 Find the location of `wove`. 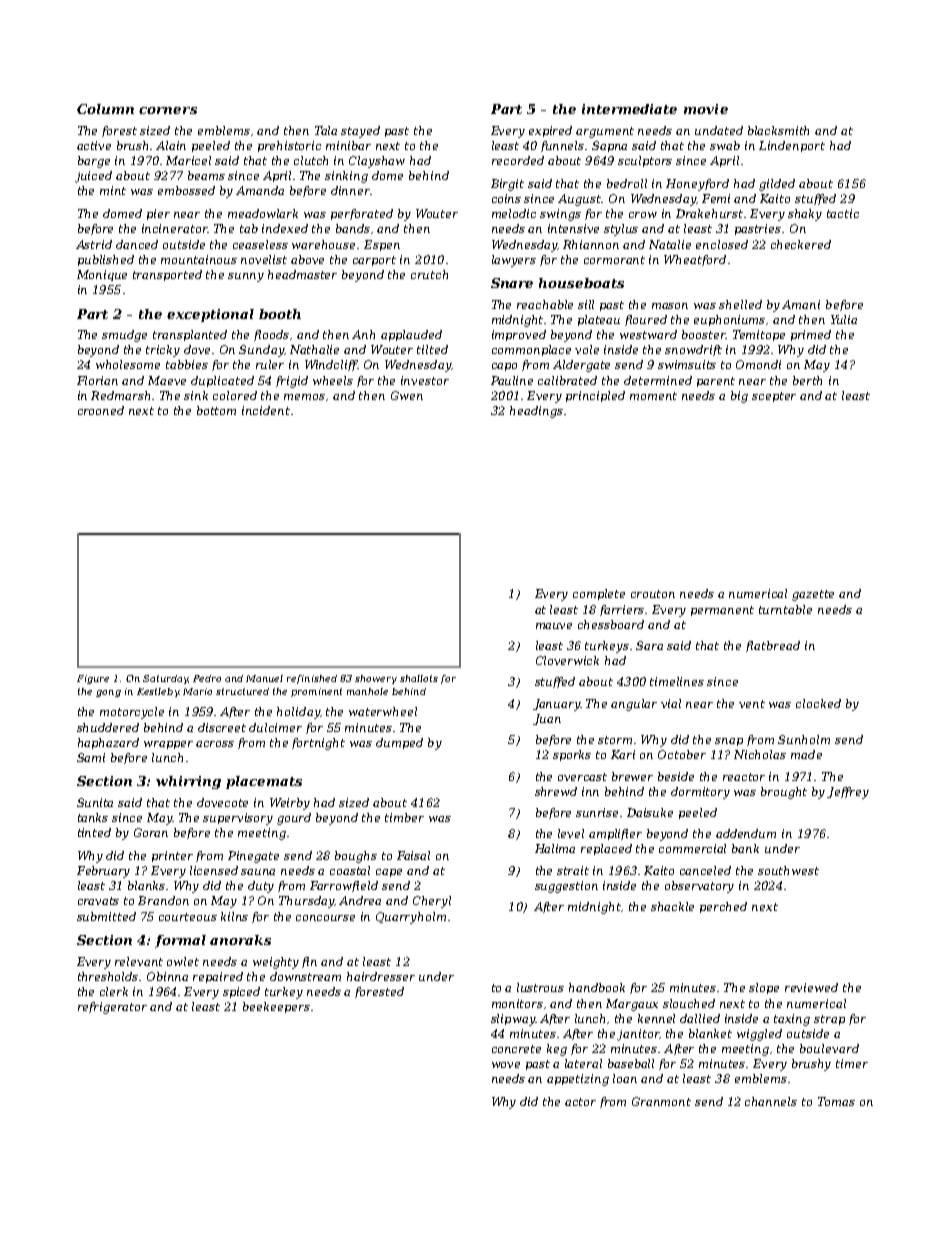

wove is located at coordinates (506, 1065).
